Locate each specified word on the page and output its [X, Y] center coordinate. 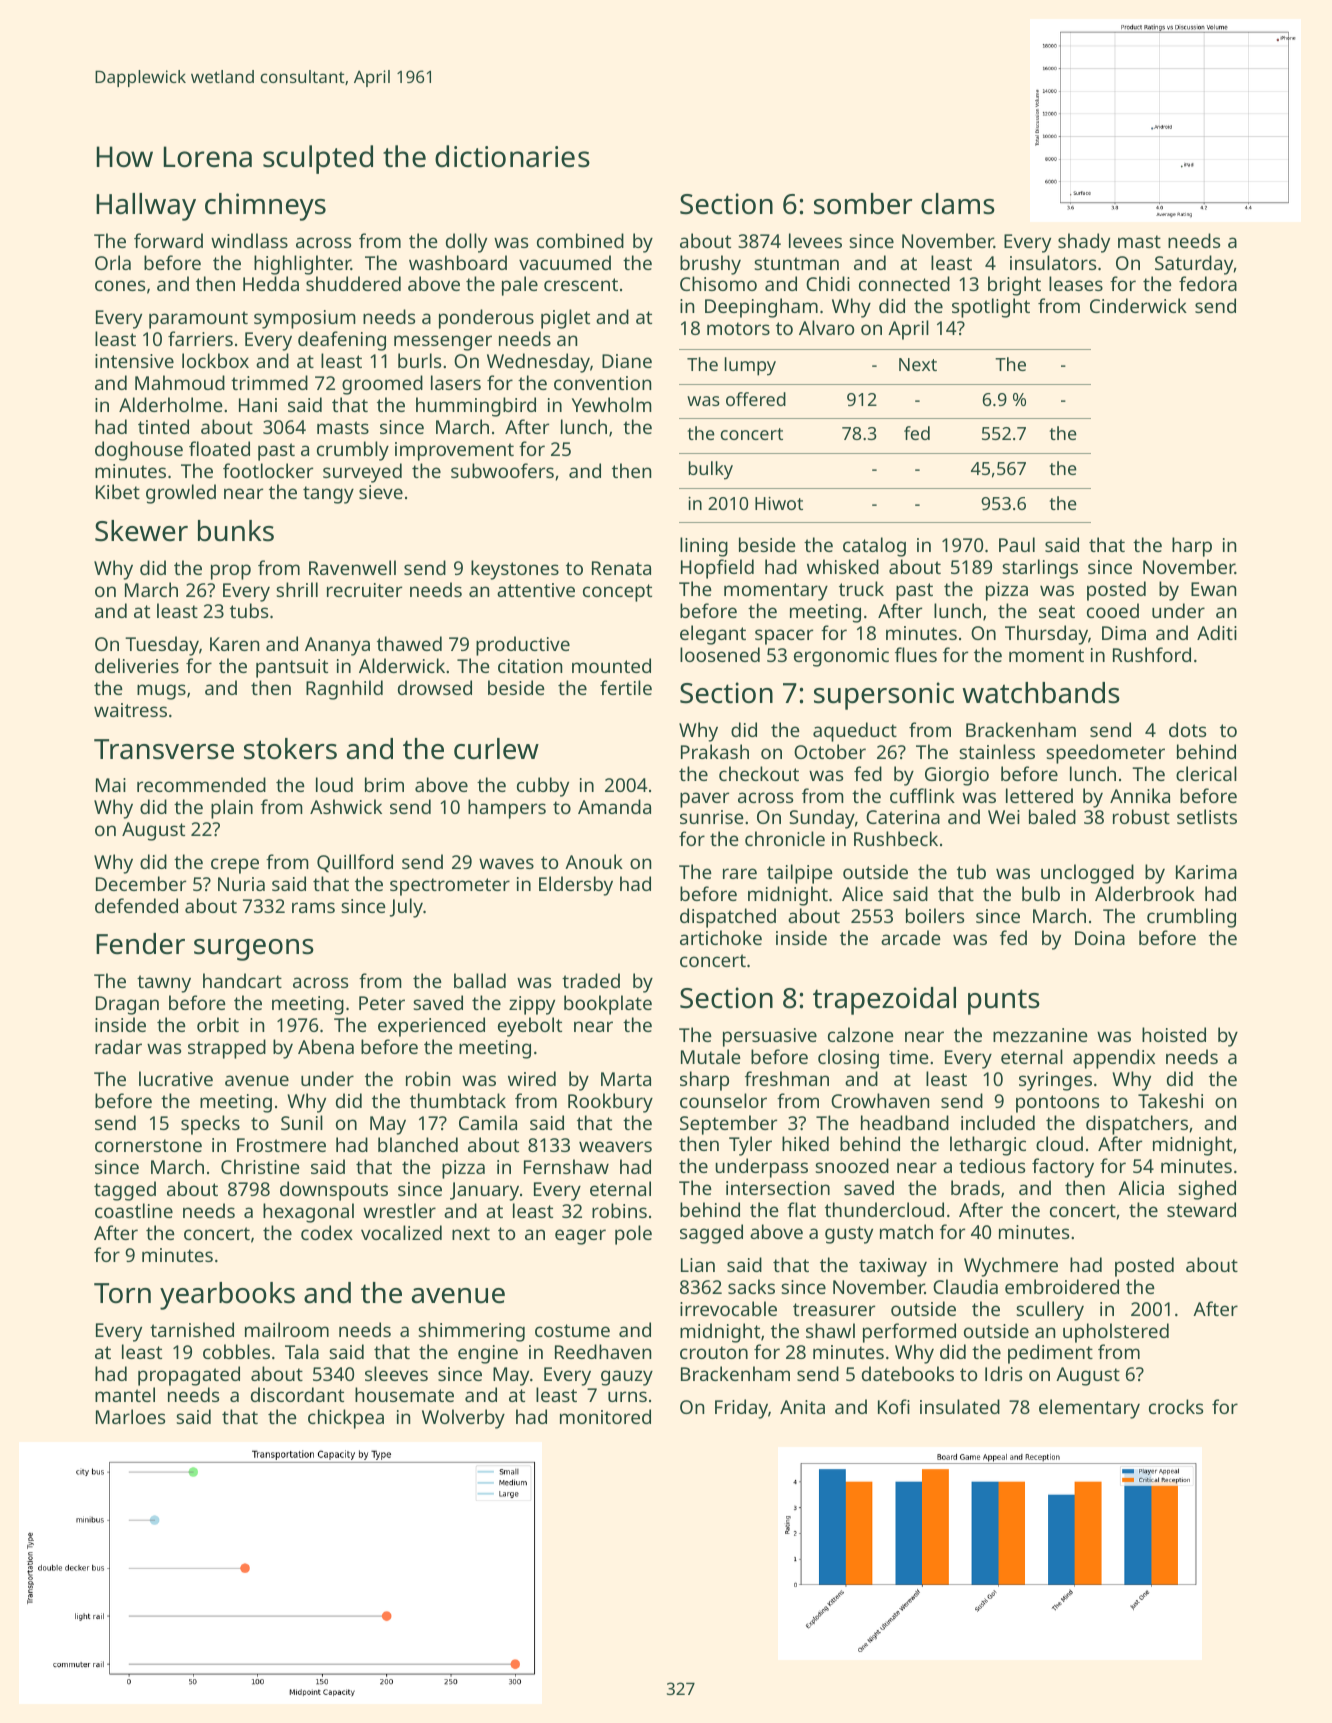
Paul [1017, 544]
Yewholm [612, 404]
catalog [874, 547]
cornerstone [148, 1145]
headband [905, 1122]
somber [863, 204]
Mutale [711, 1056]
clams [958, 204]
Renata [621, 568]
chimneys [265, 207]
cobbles [236, 1351]
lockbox [215, 360]
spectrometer [450, 887]
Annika [1140, 795]
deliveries [137, 665]
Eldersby [576, 886]
